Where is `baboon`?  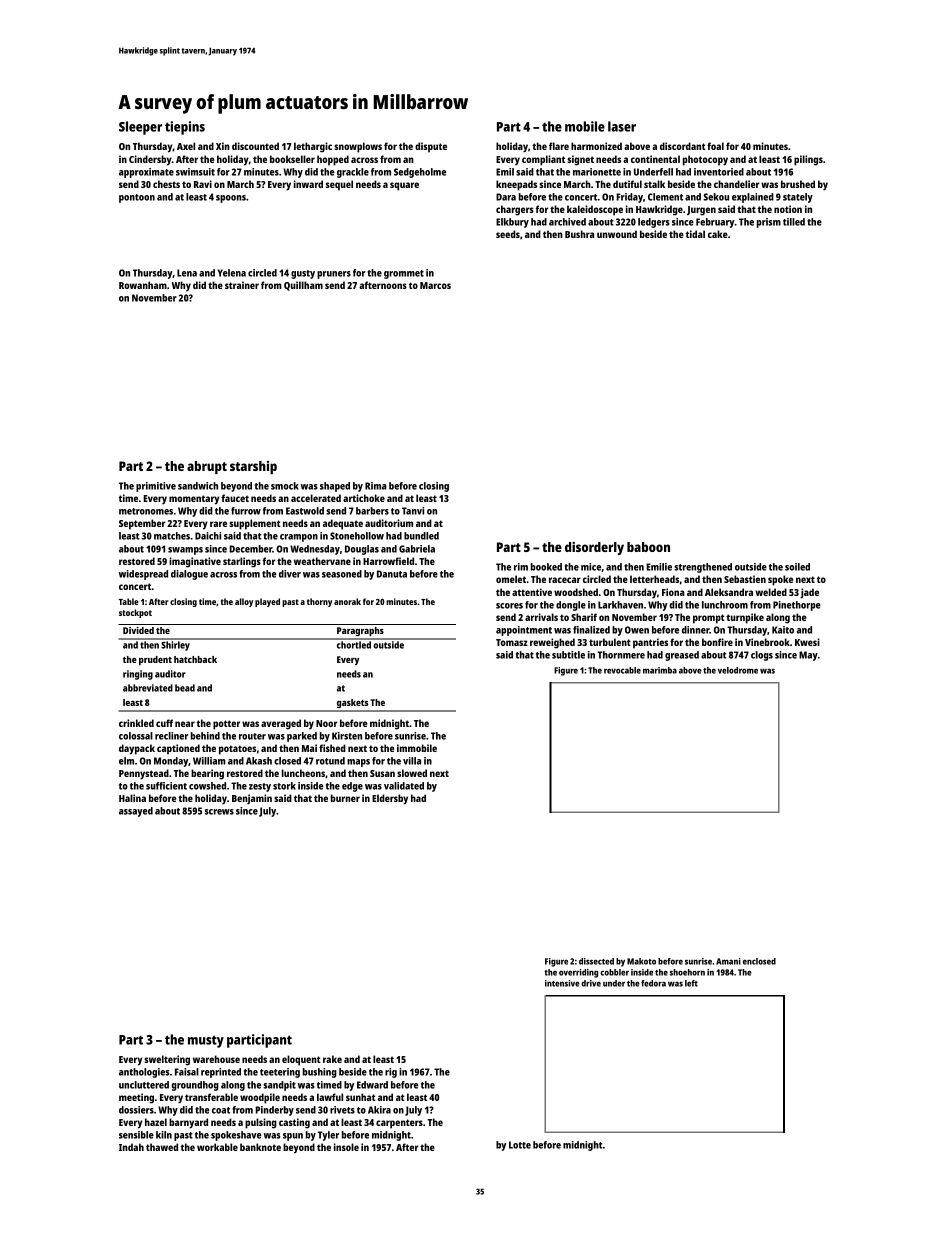
baboon is located at coordinates (648, 547).
